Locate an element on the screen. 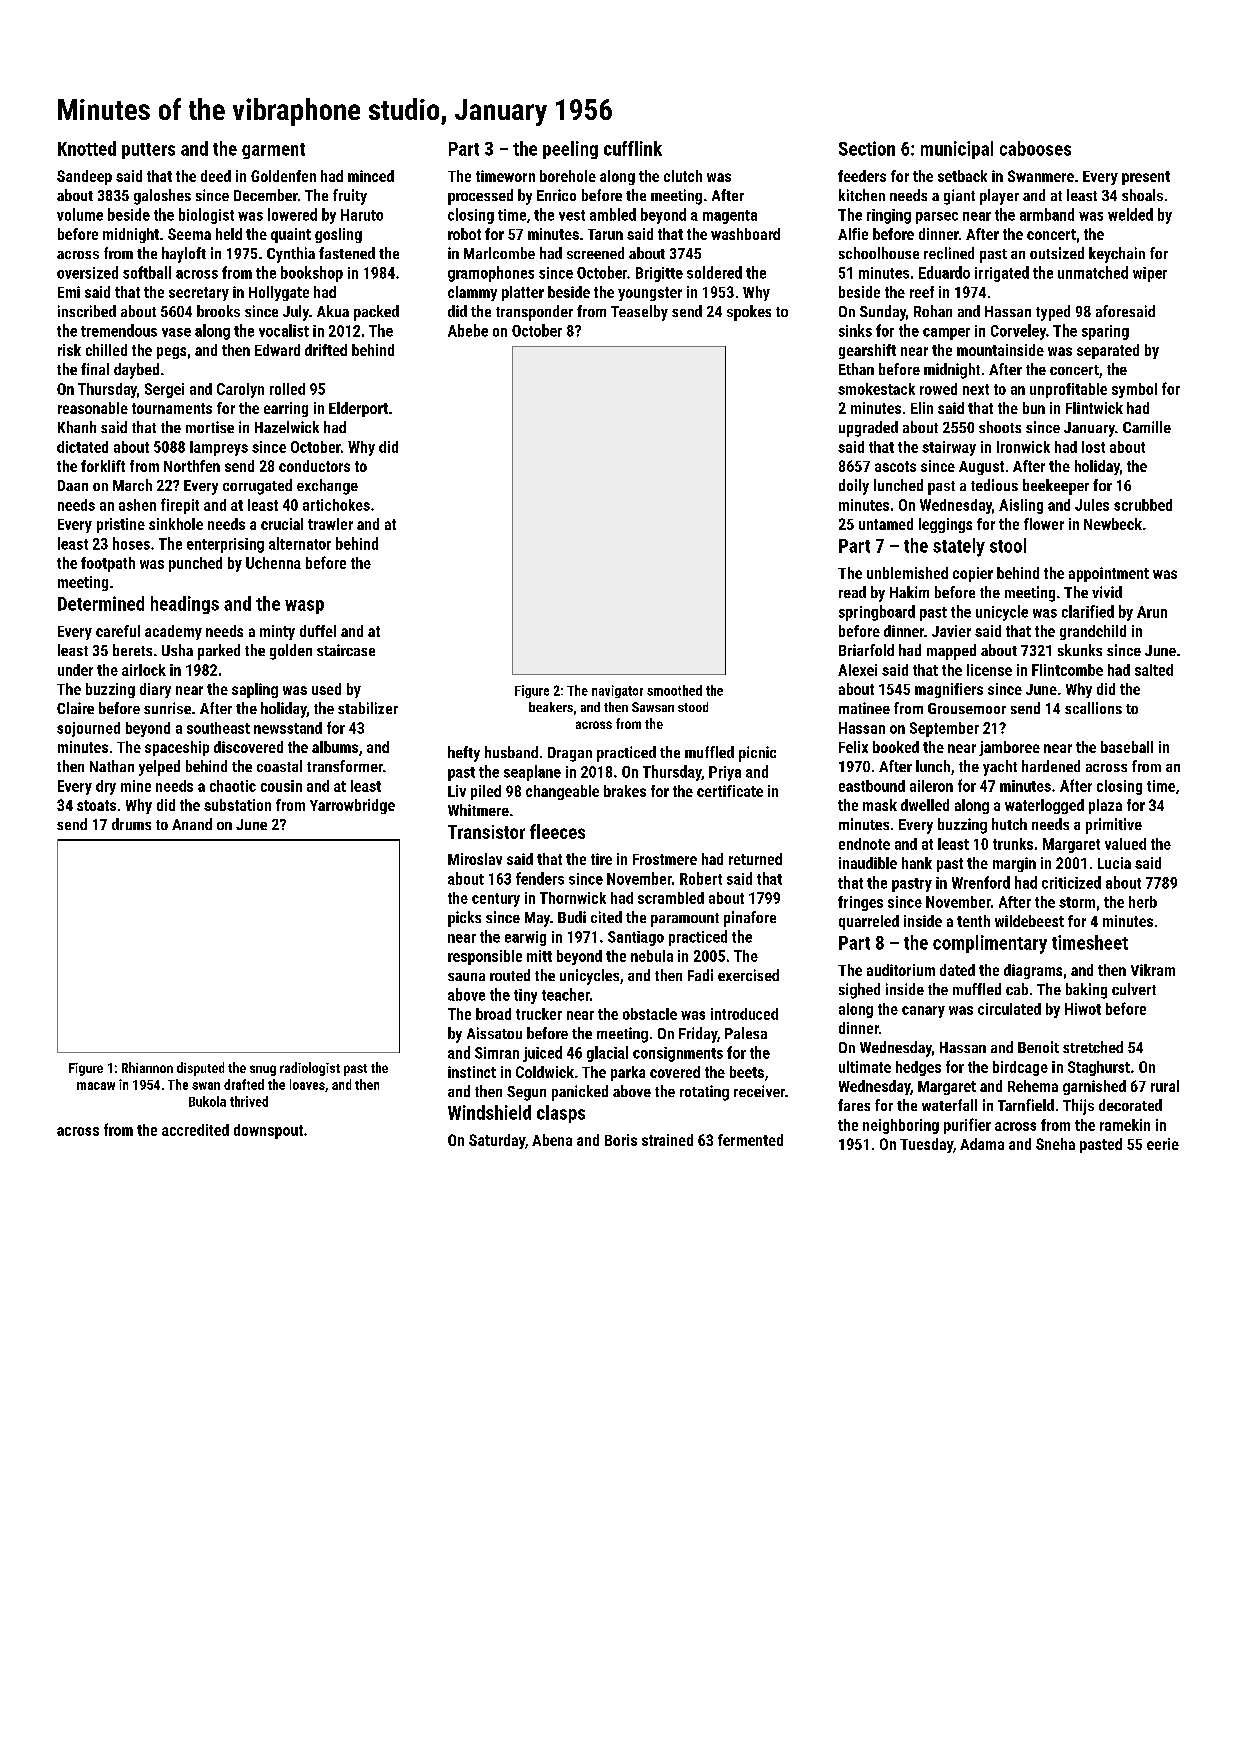 The image size is (1238, 1751). careful is located at coordinates (118, 631).
